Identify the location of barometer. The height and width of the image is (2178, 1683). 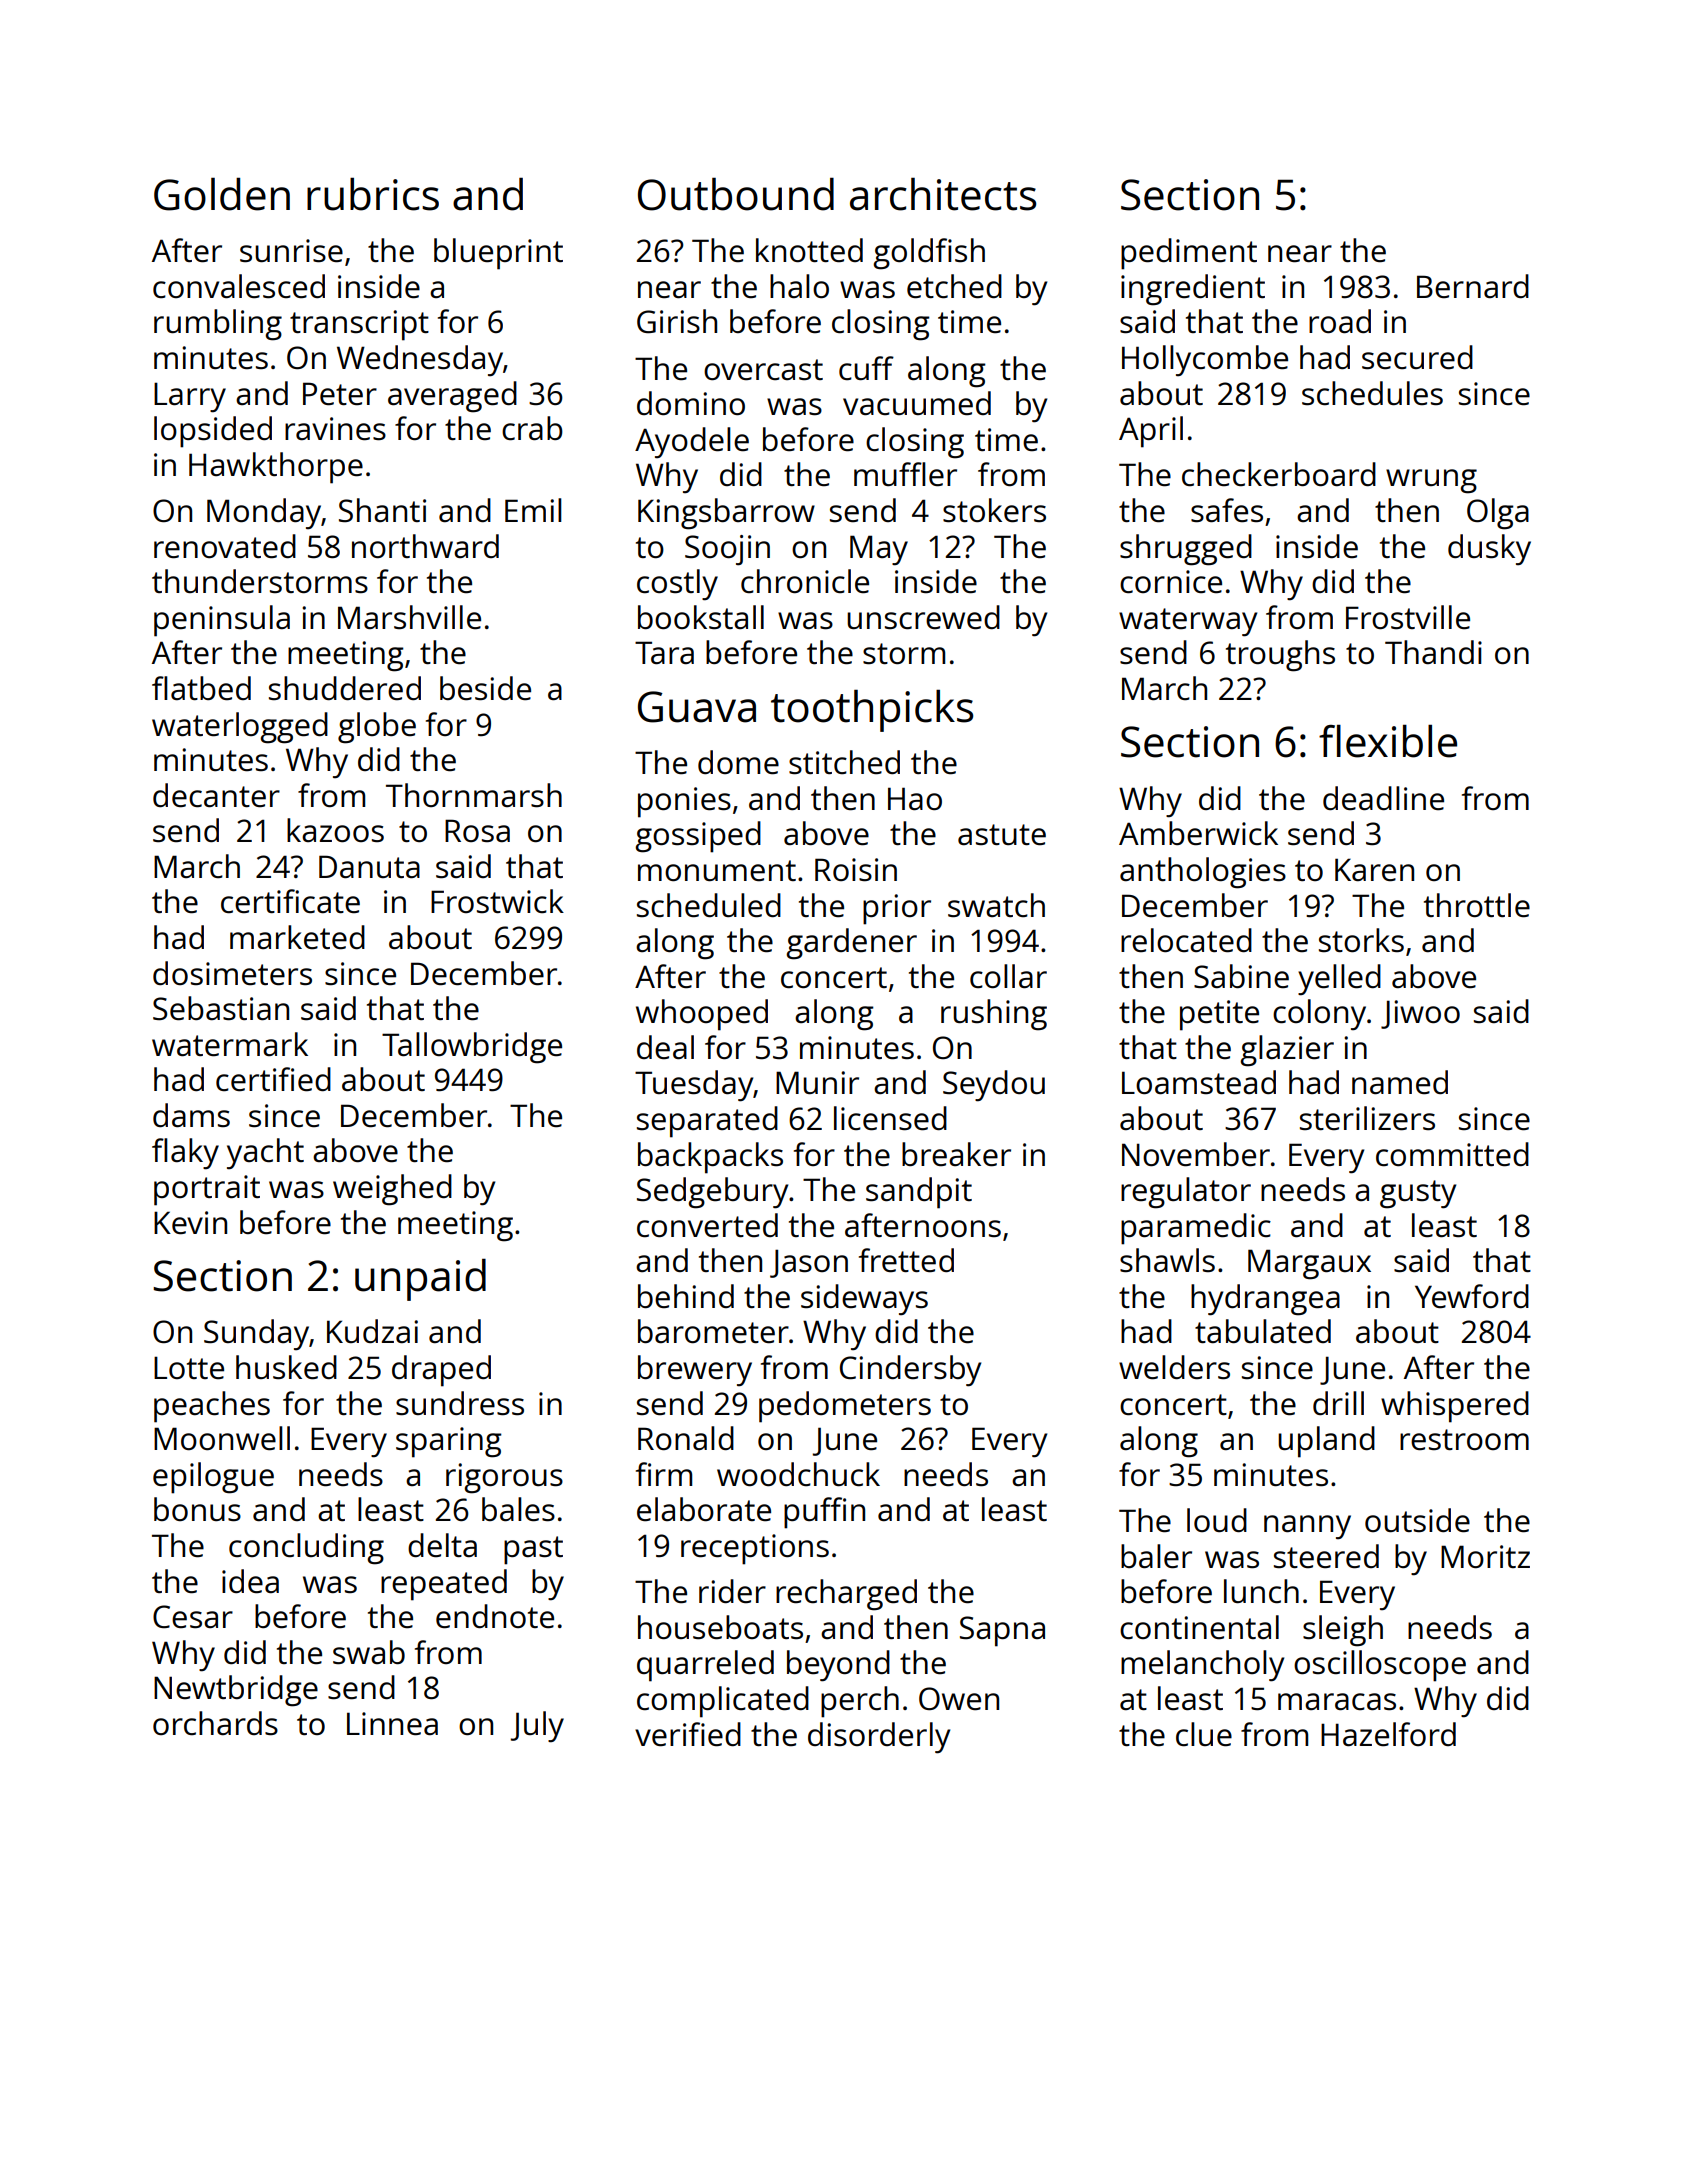
(713, 1331).
